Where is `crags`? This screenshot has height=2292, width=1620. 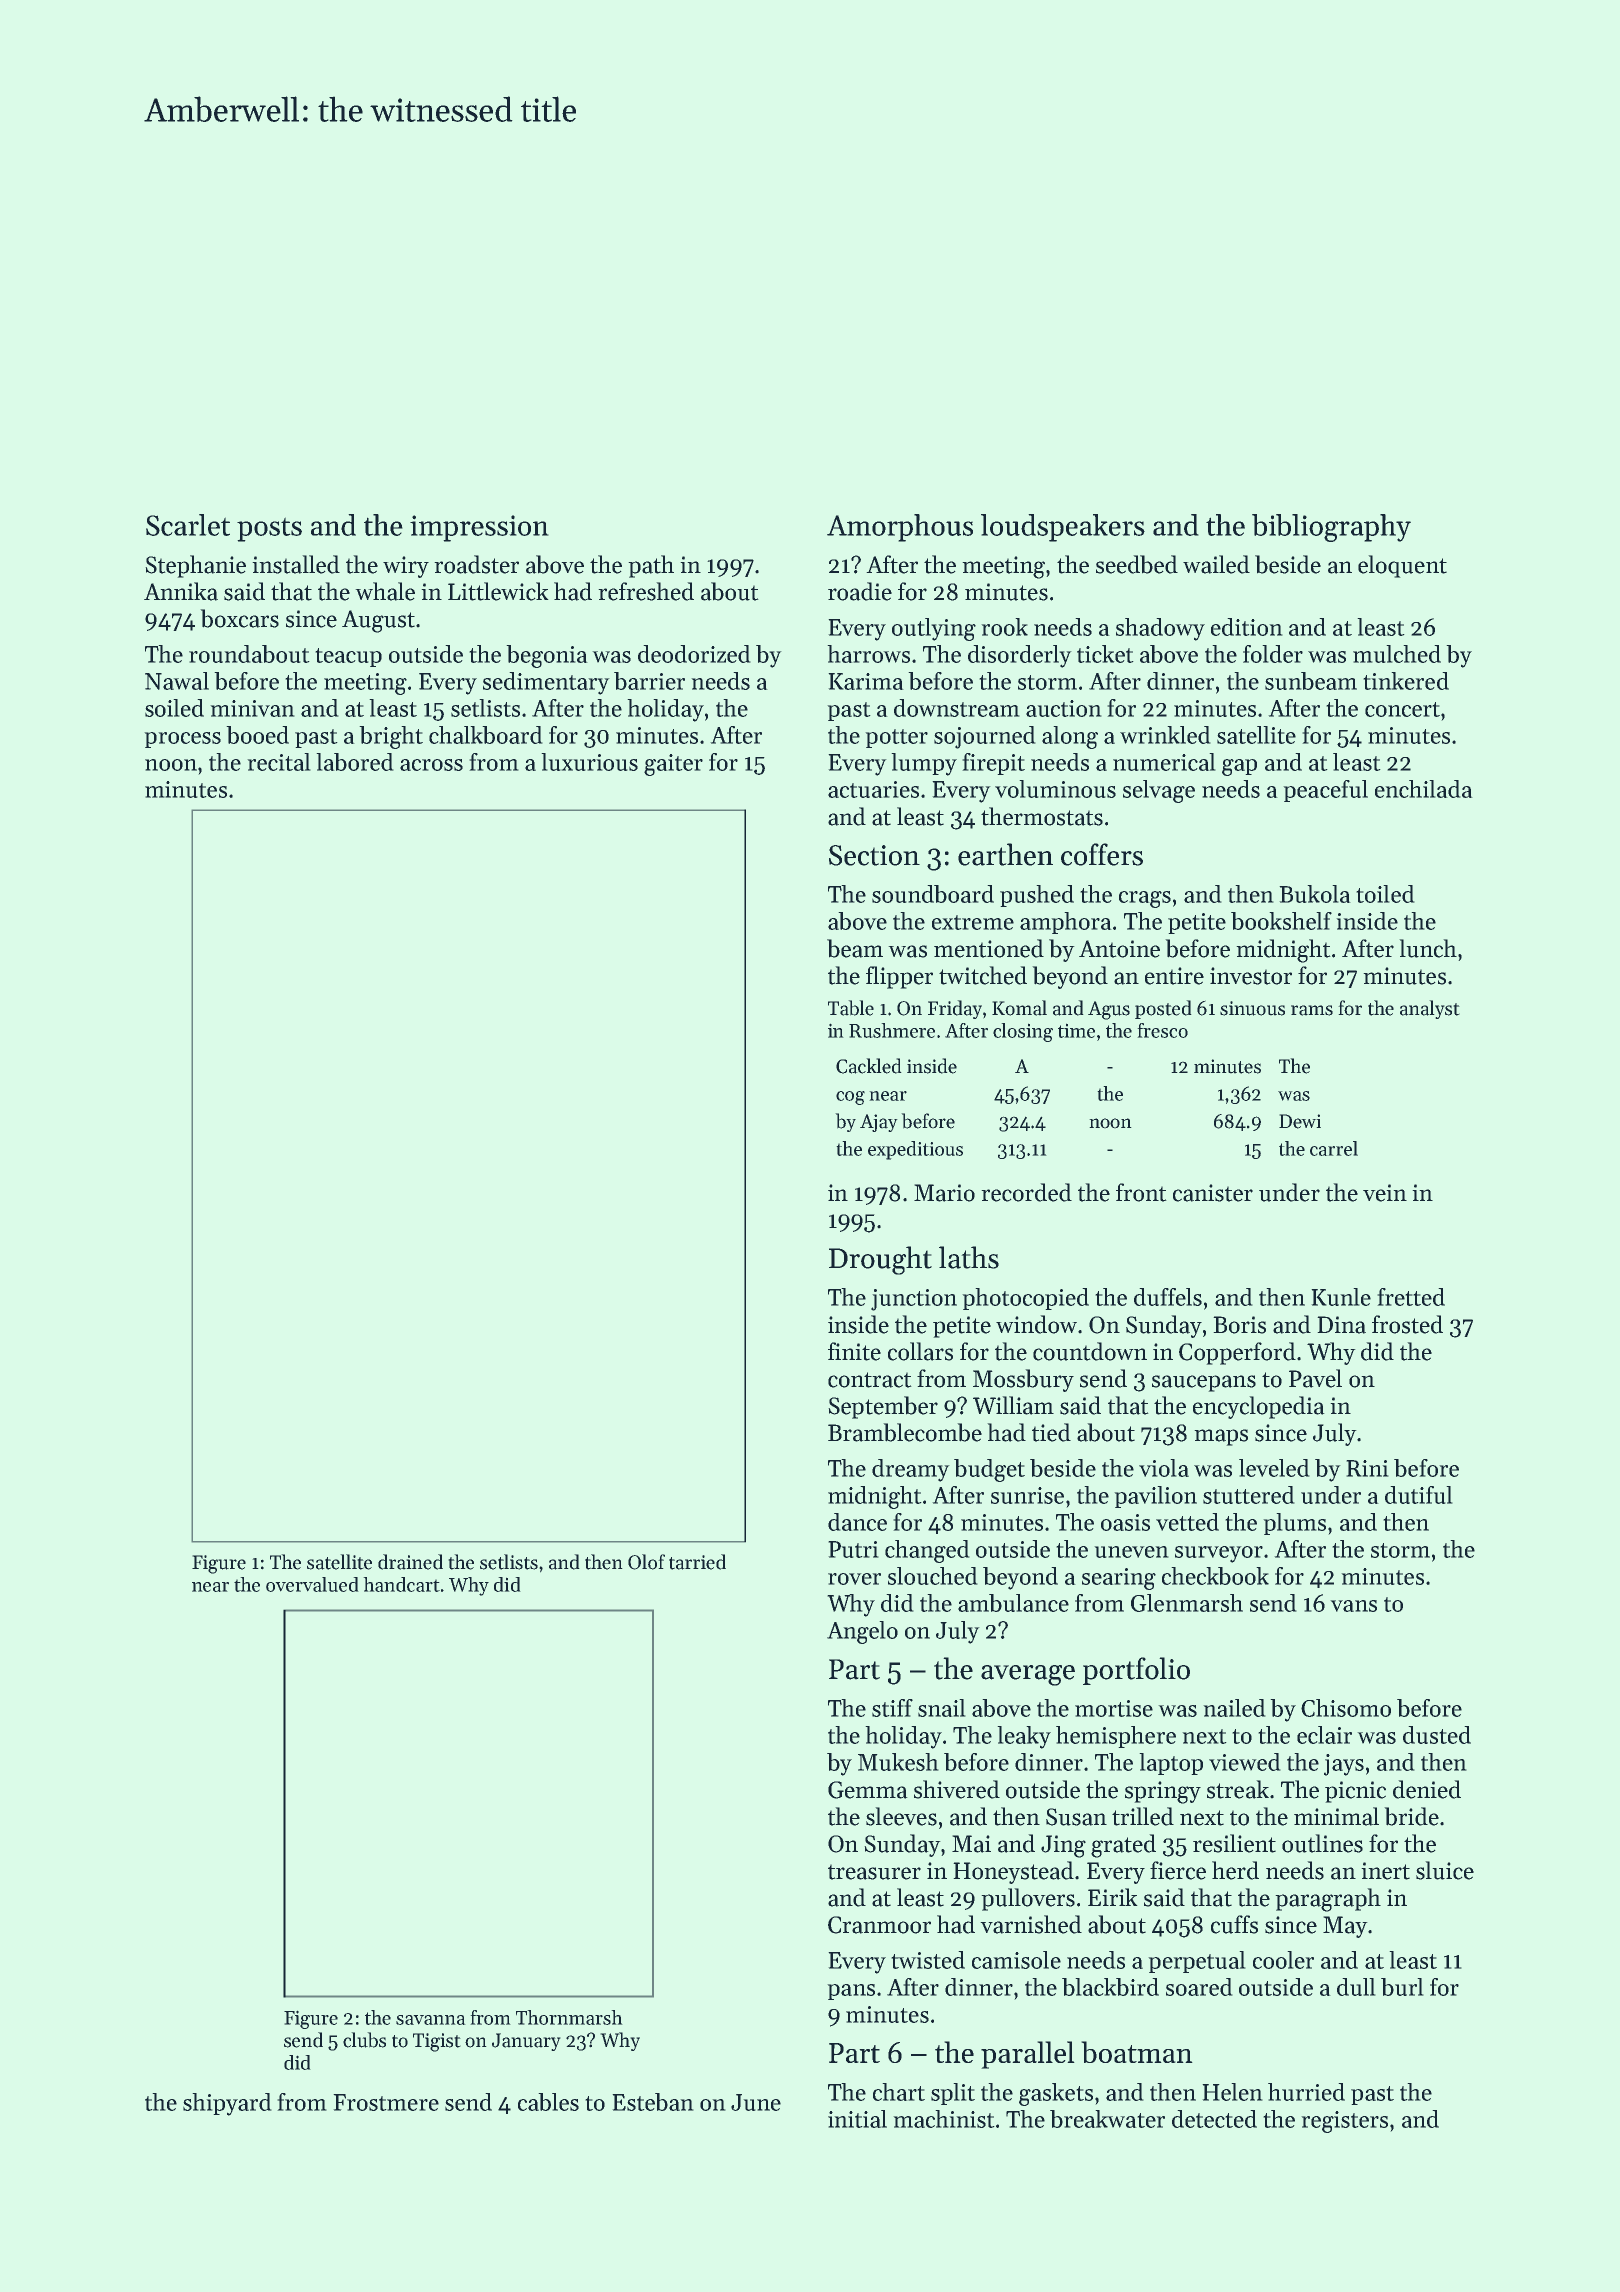
crags is located at coordinates (1145, 899).
